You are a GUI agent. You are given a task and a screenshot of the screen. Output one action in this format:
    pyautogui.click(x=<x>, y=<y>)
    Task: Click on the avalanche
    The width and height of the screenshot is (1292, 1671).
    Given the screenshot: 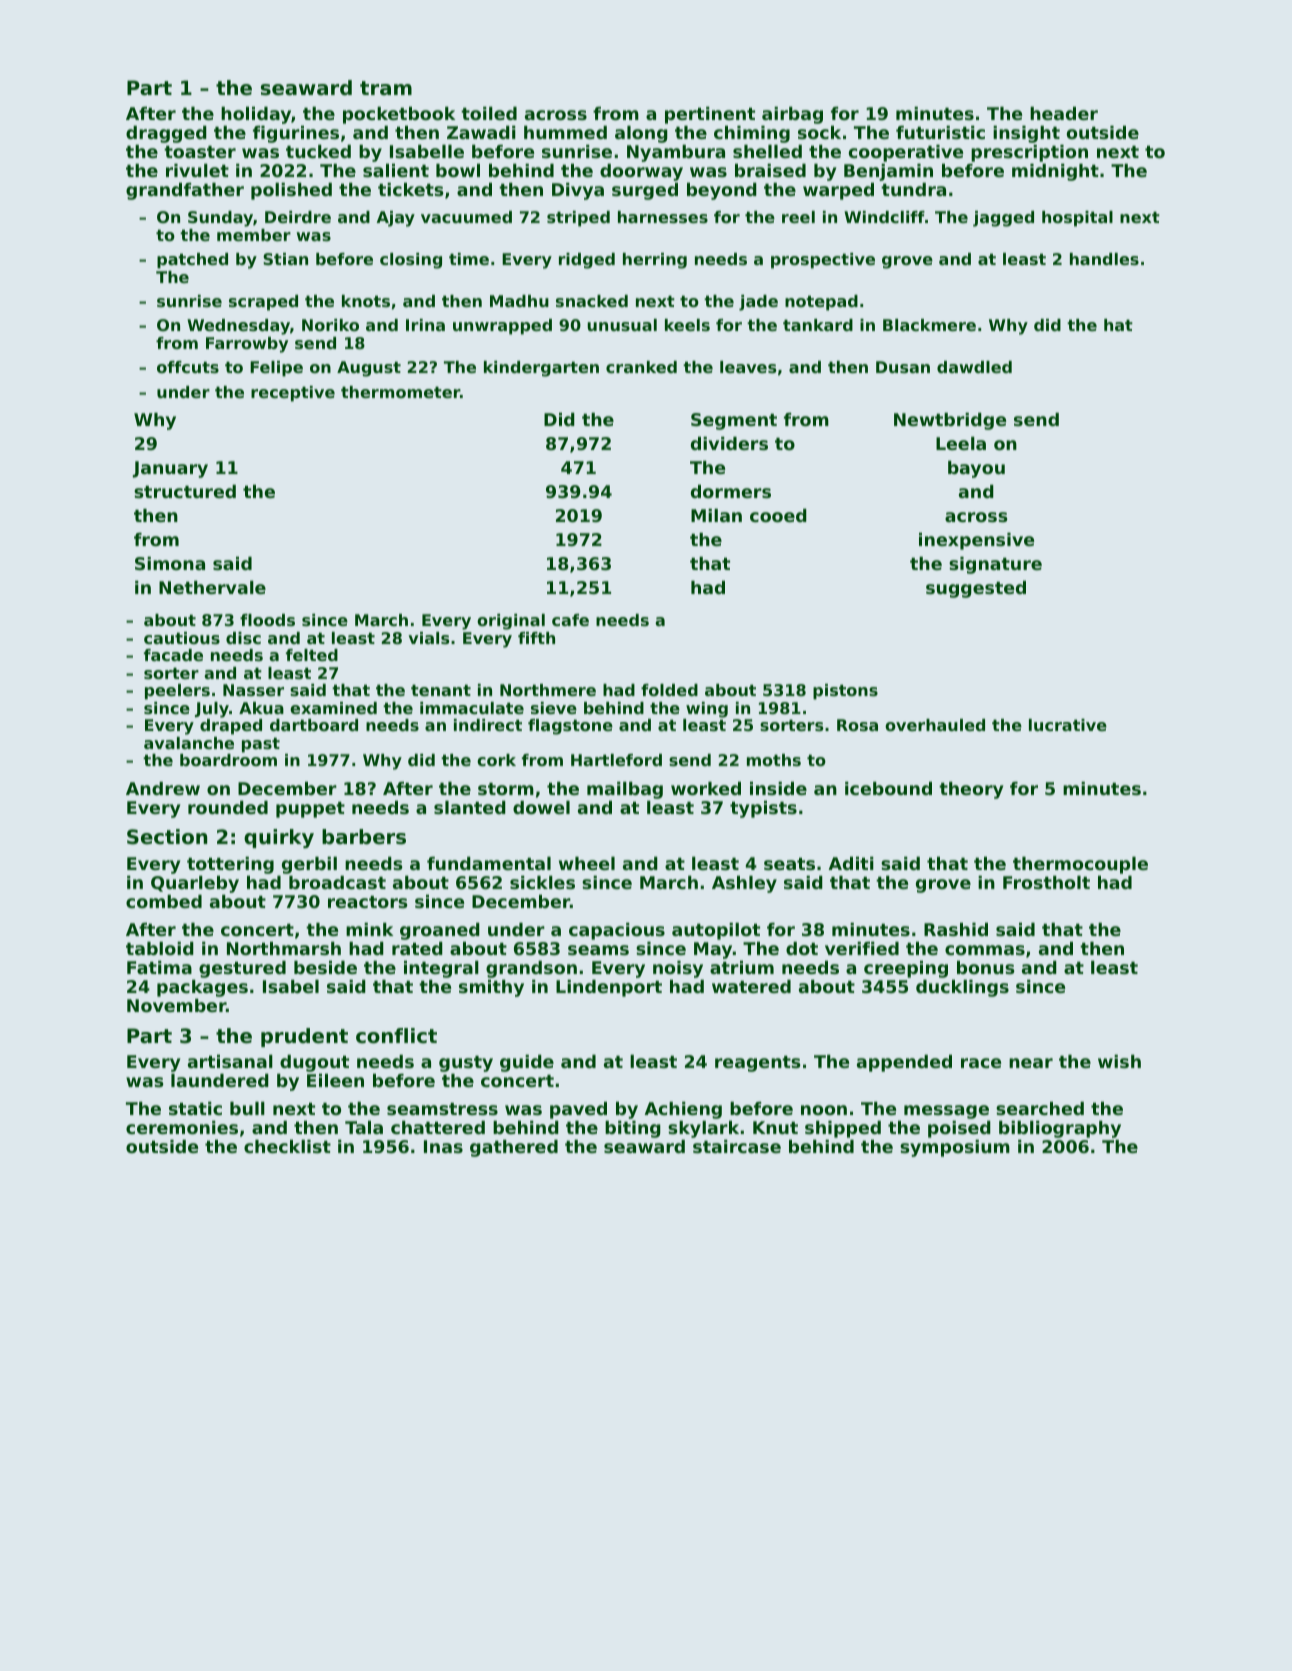 What is the action you would take?
    pyautogui.click(x=189, y=743)
